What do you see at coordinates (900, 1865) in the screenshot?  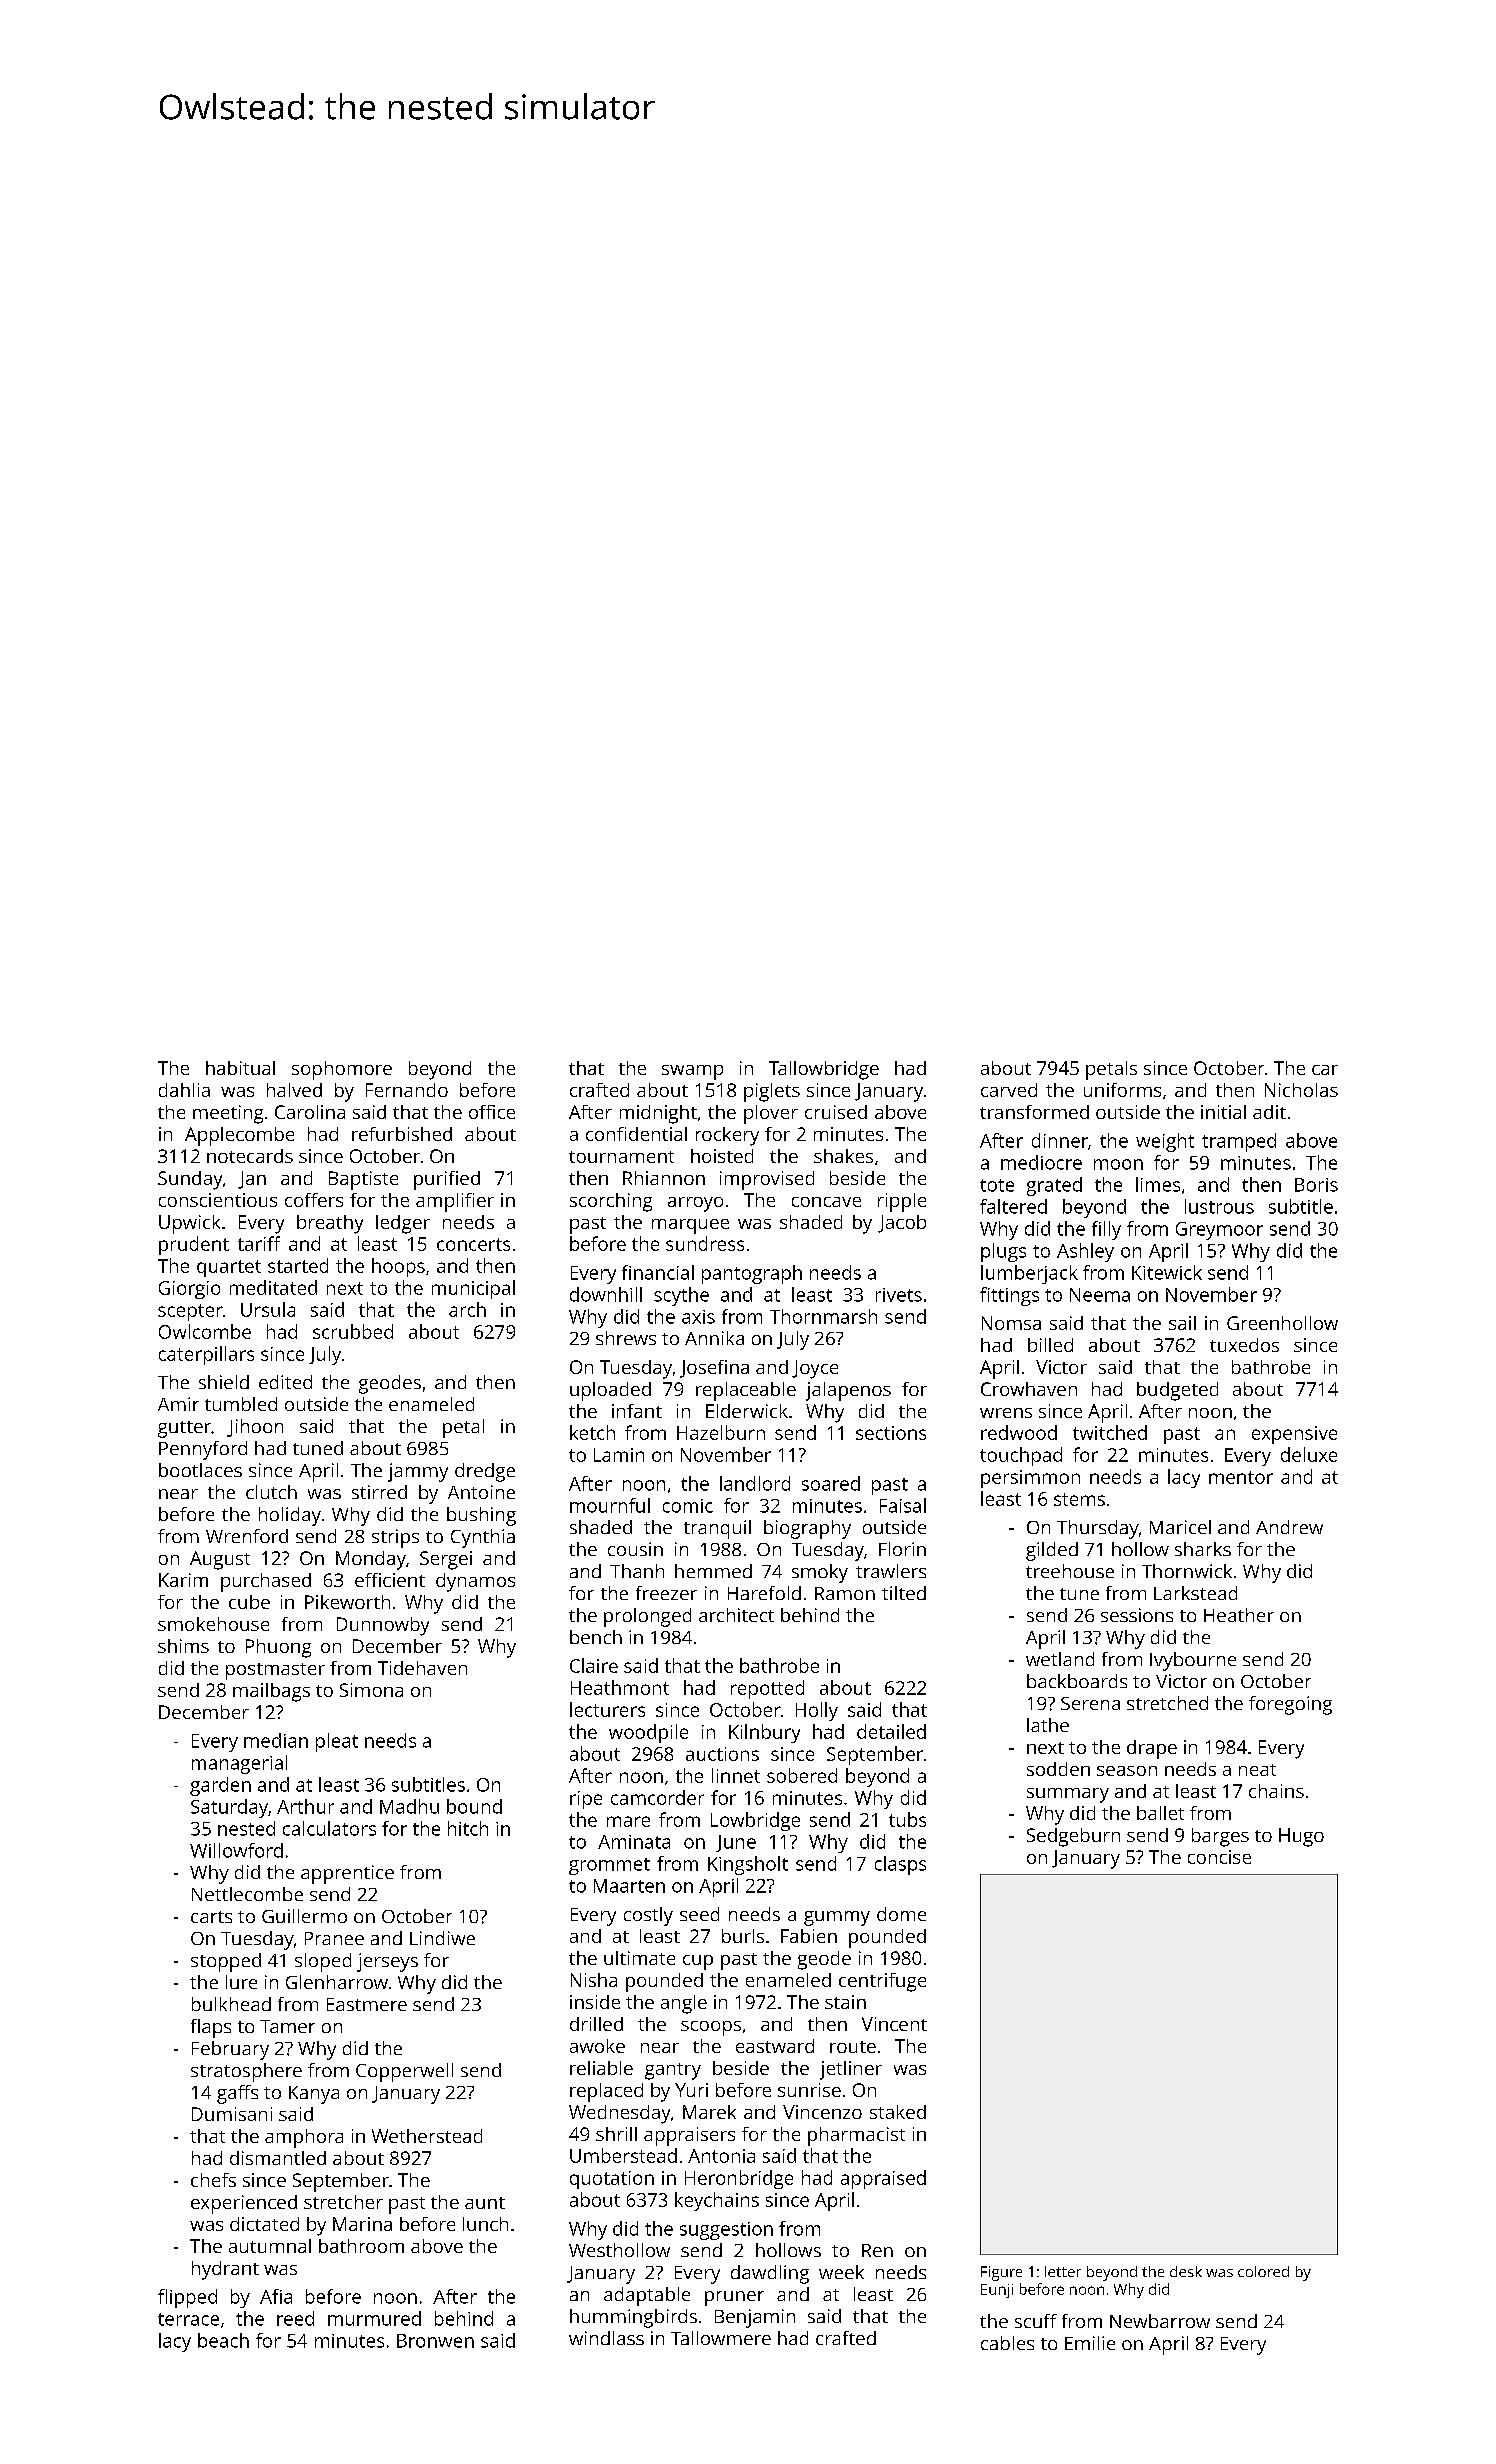 I see `clasps` at bounding box center [900, 1865].
